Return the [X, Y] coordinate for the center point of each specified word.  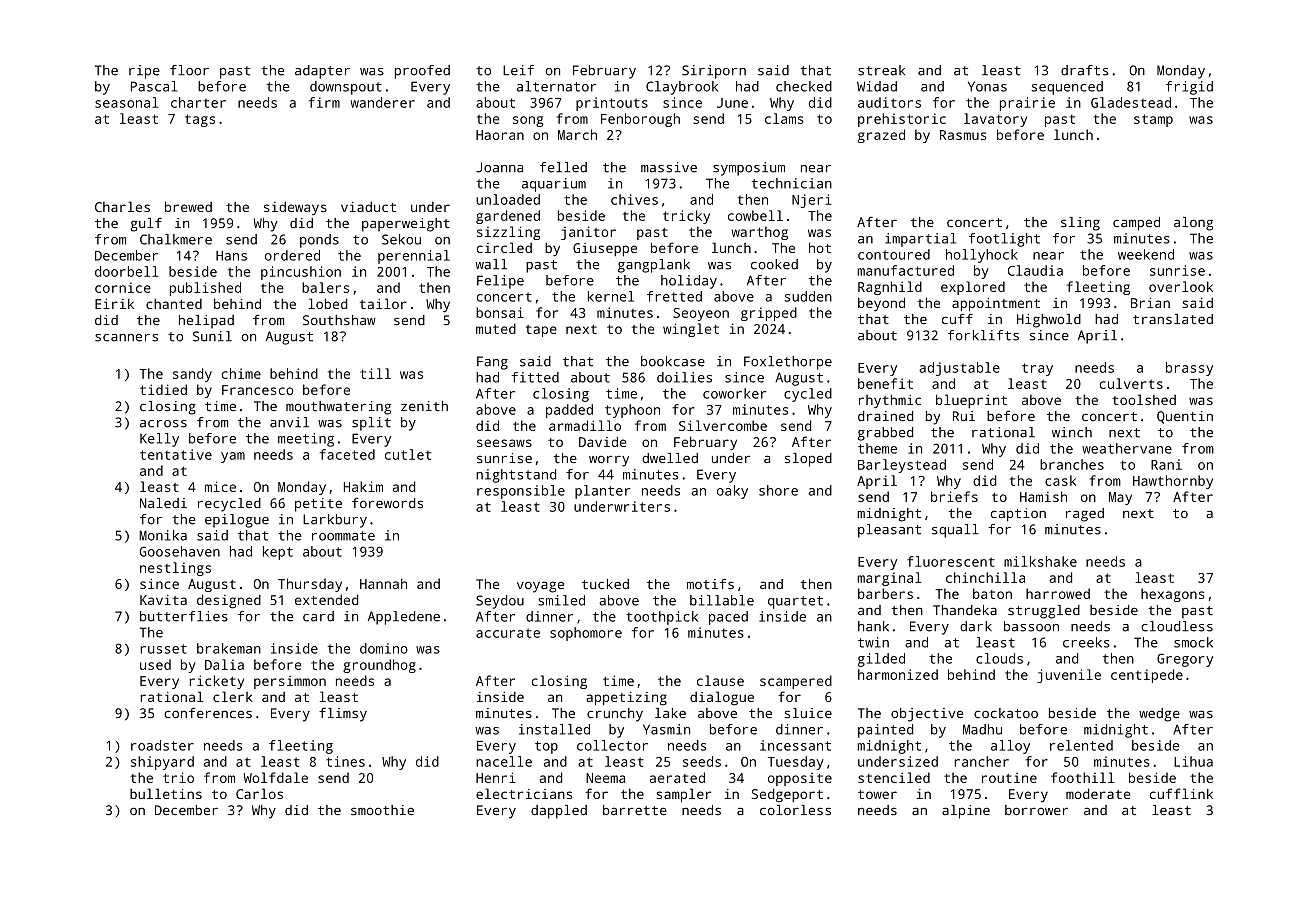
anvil [289, 422]
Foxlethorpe [788, 363]
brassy [1189, 369]
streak [881, 70]
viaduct [368, 206]
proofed [422, 72]
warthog [760, 233]
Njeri [811, 201]
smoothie [382, 810]
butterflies [184, 616]
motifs [710, 584]
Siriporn [714, 72]
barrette [635, 810]
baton [992, 593]
